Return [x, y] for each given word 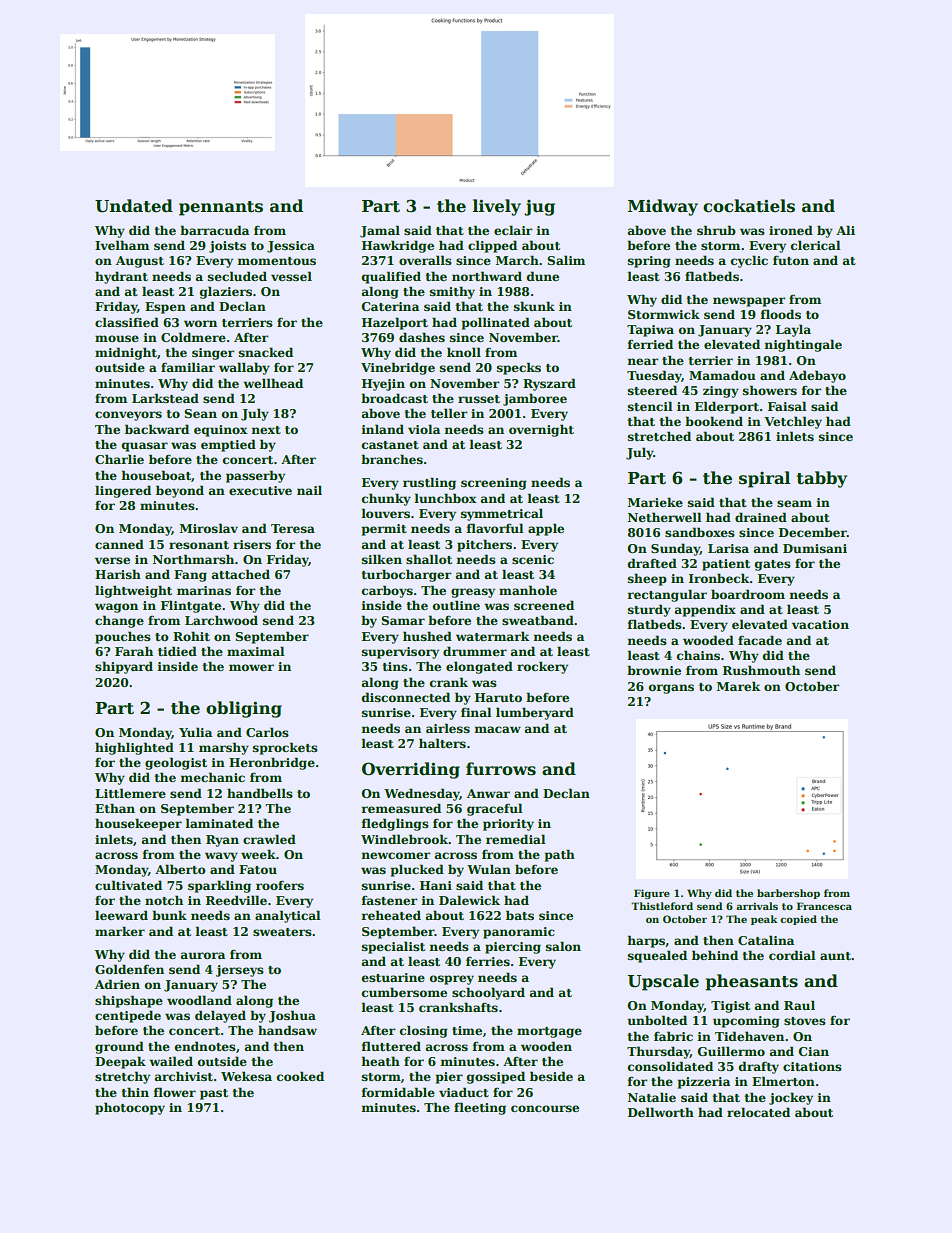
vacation [820, 624]
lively [497, 207]
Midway [663, 207]
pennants [221, 208]
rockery [542, 667]
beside [551, 1076]
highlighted [134, 748]
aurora [203, 955]
